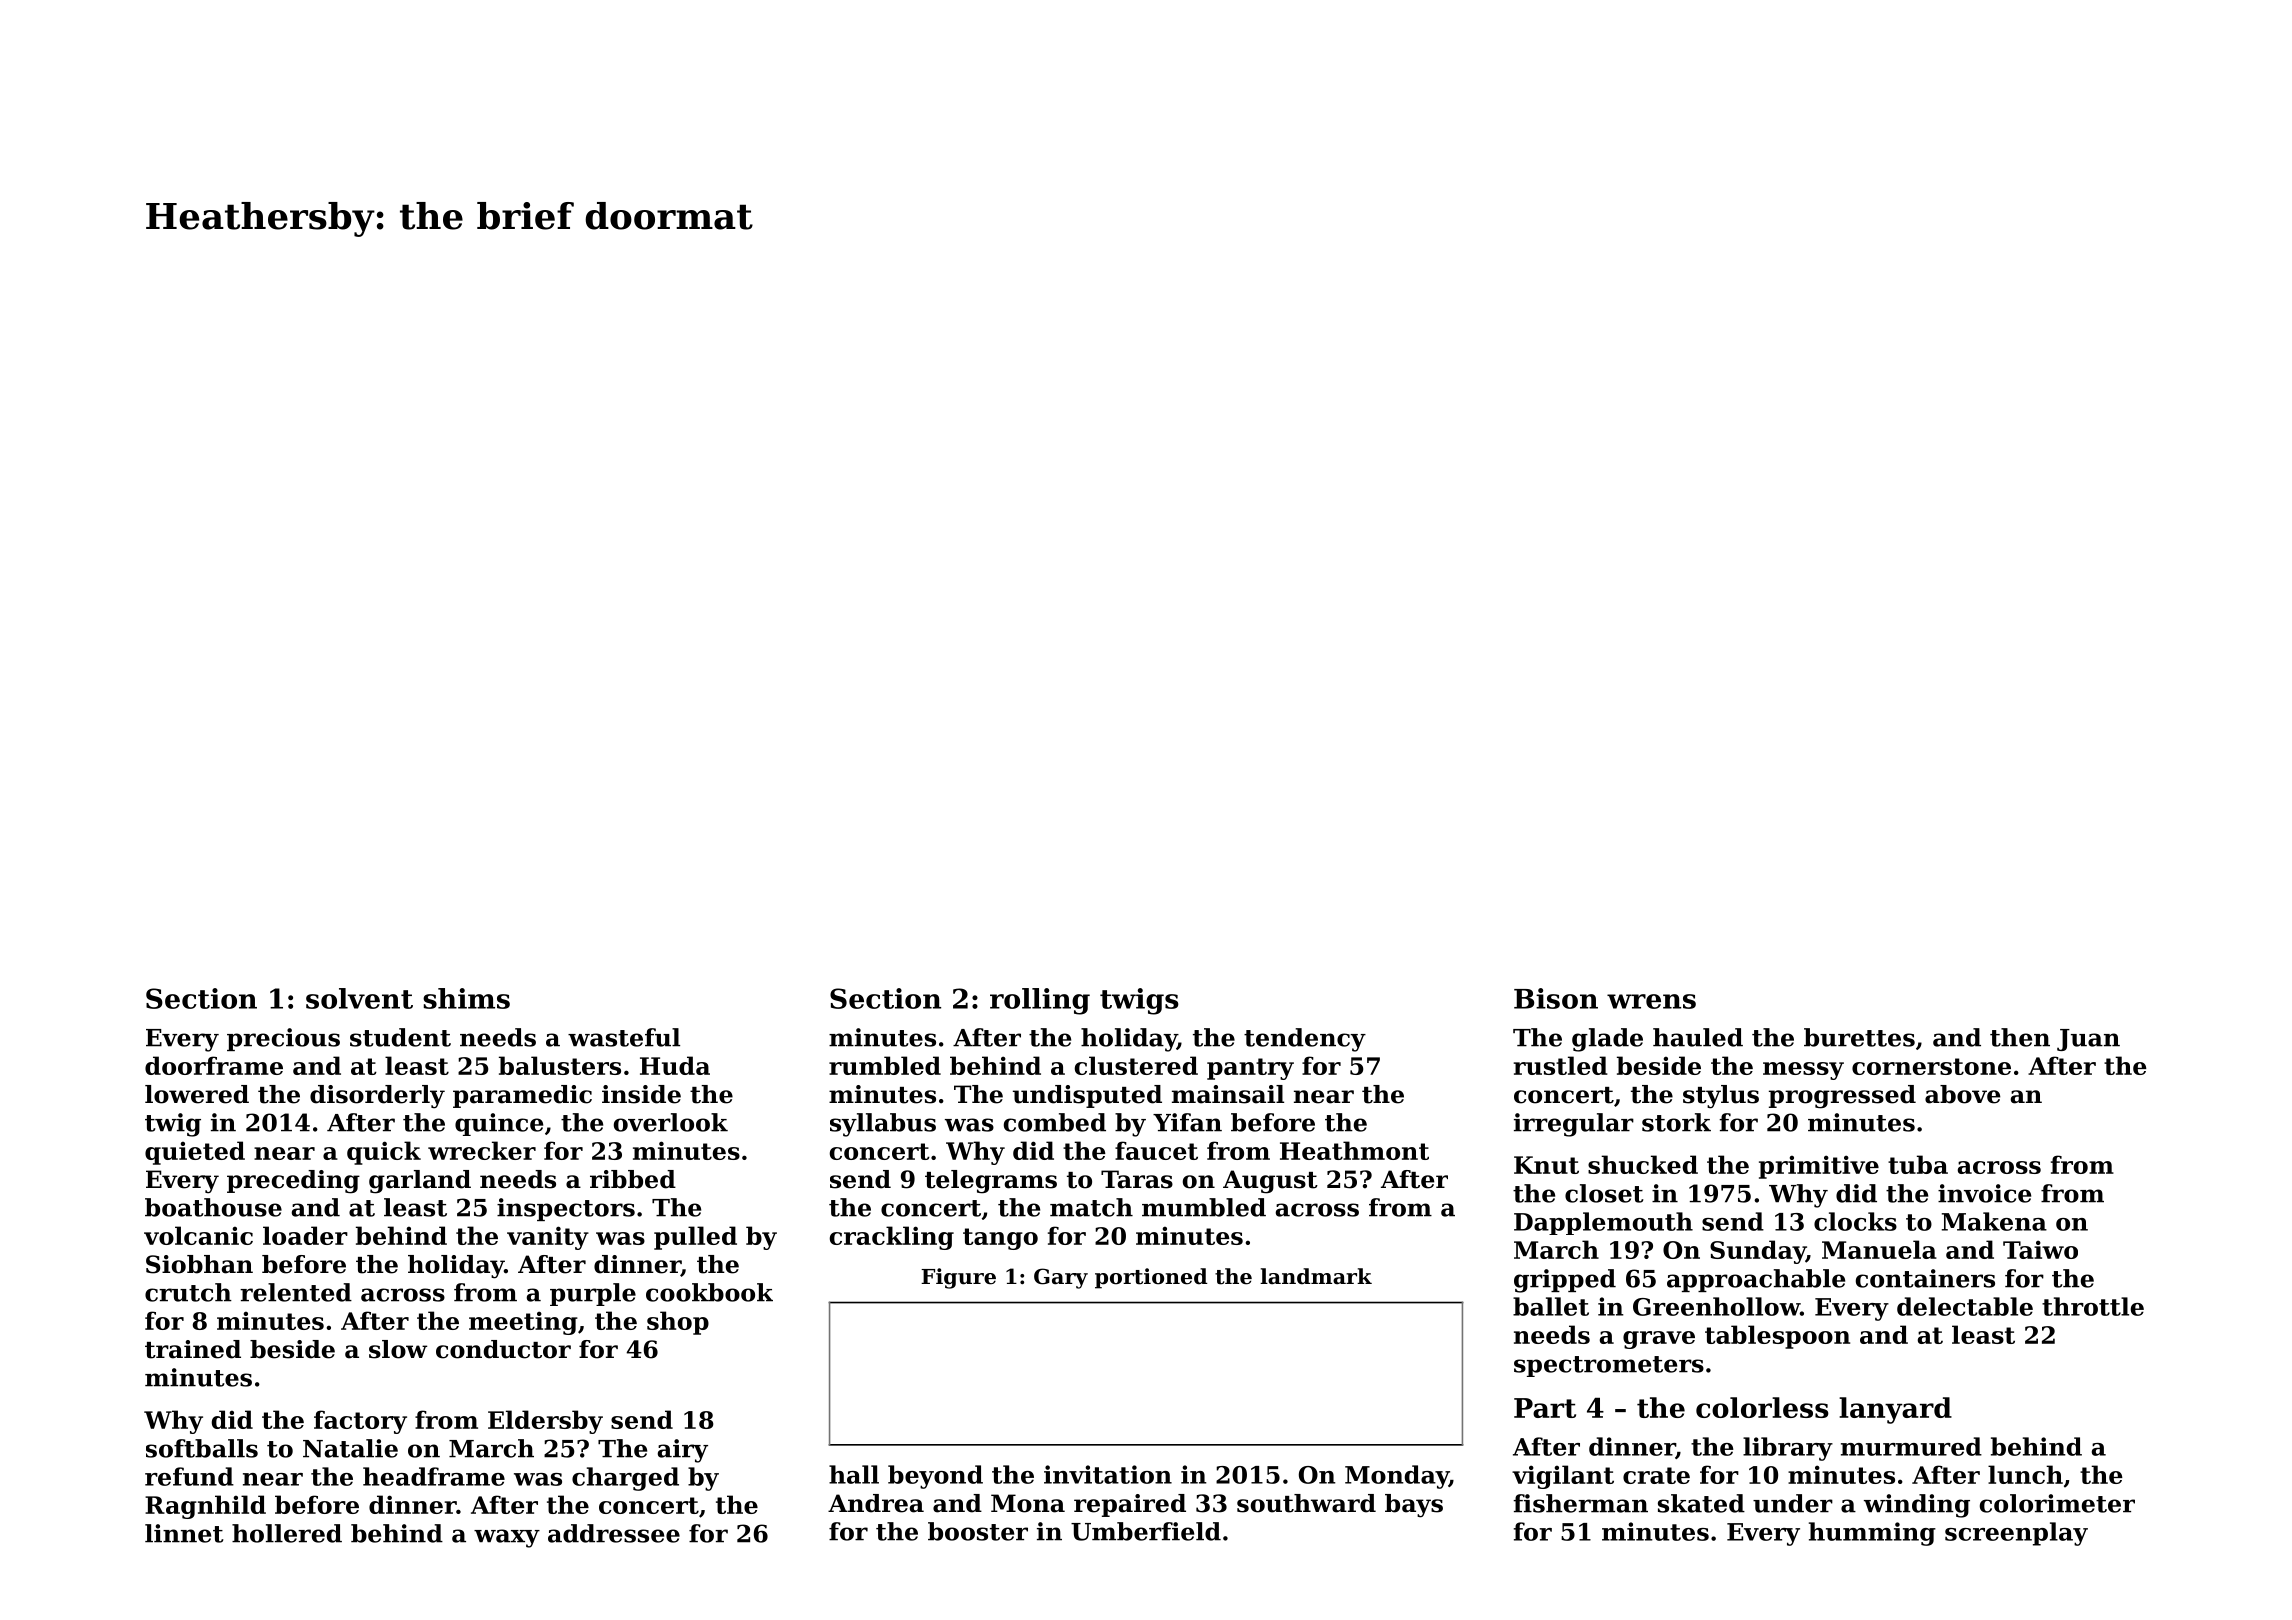 Image resolution: width=2292 pixels, height=1620 pixels. Describe the element at coordinates (296, 1292) in the page. I see `relented` at that location.
